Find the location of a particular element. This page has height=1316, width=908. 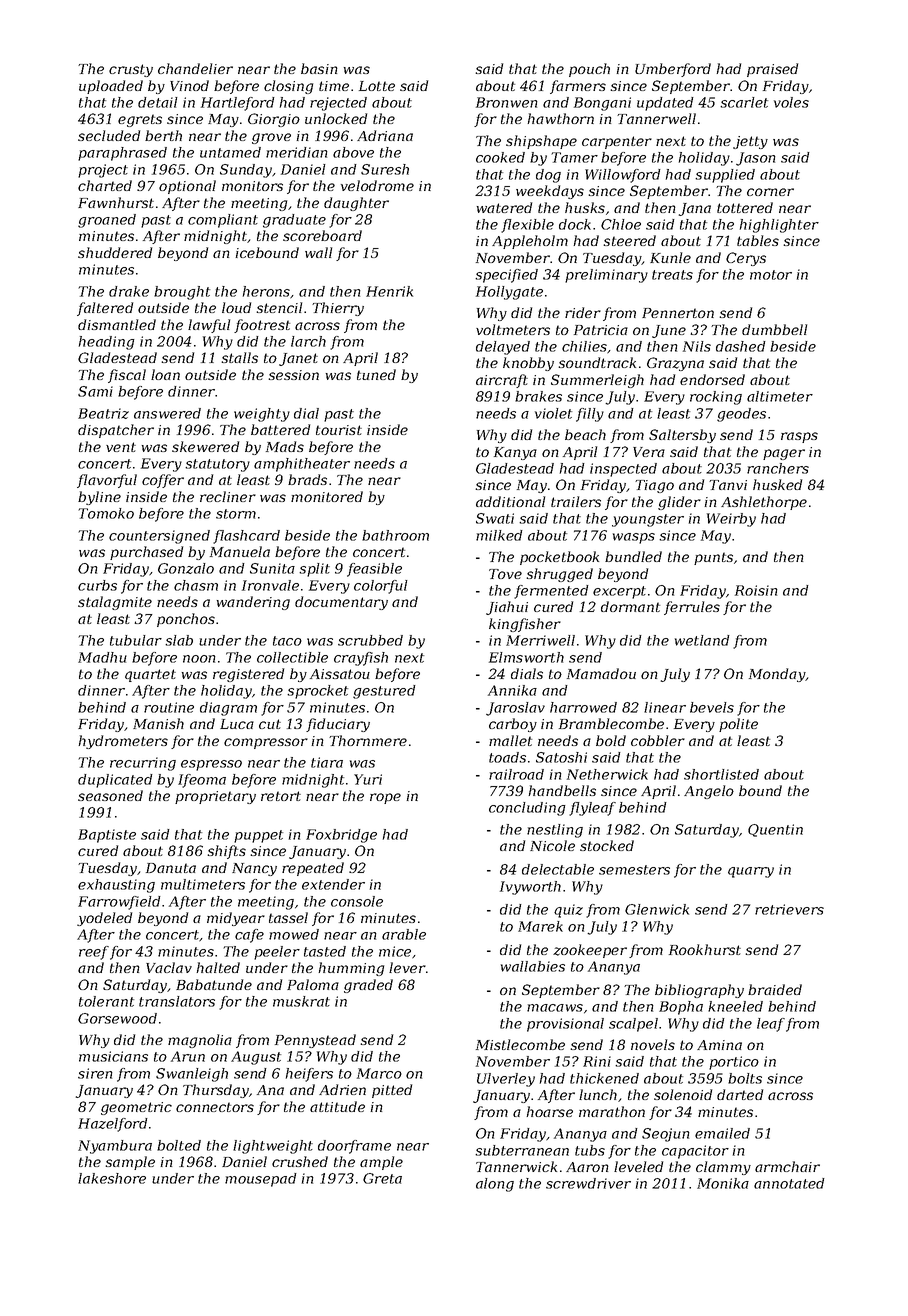

chandelier is located at coordinates (195, 68).
